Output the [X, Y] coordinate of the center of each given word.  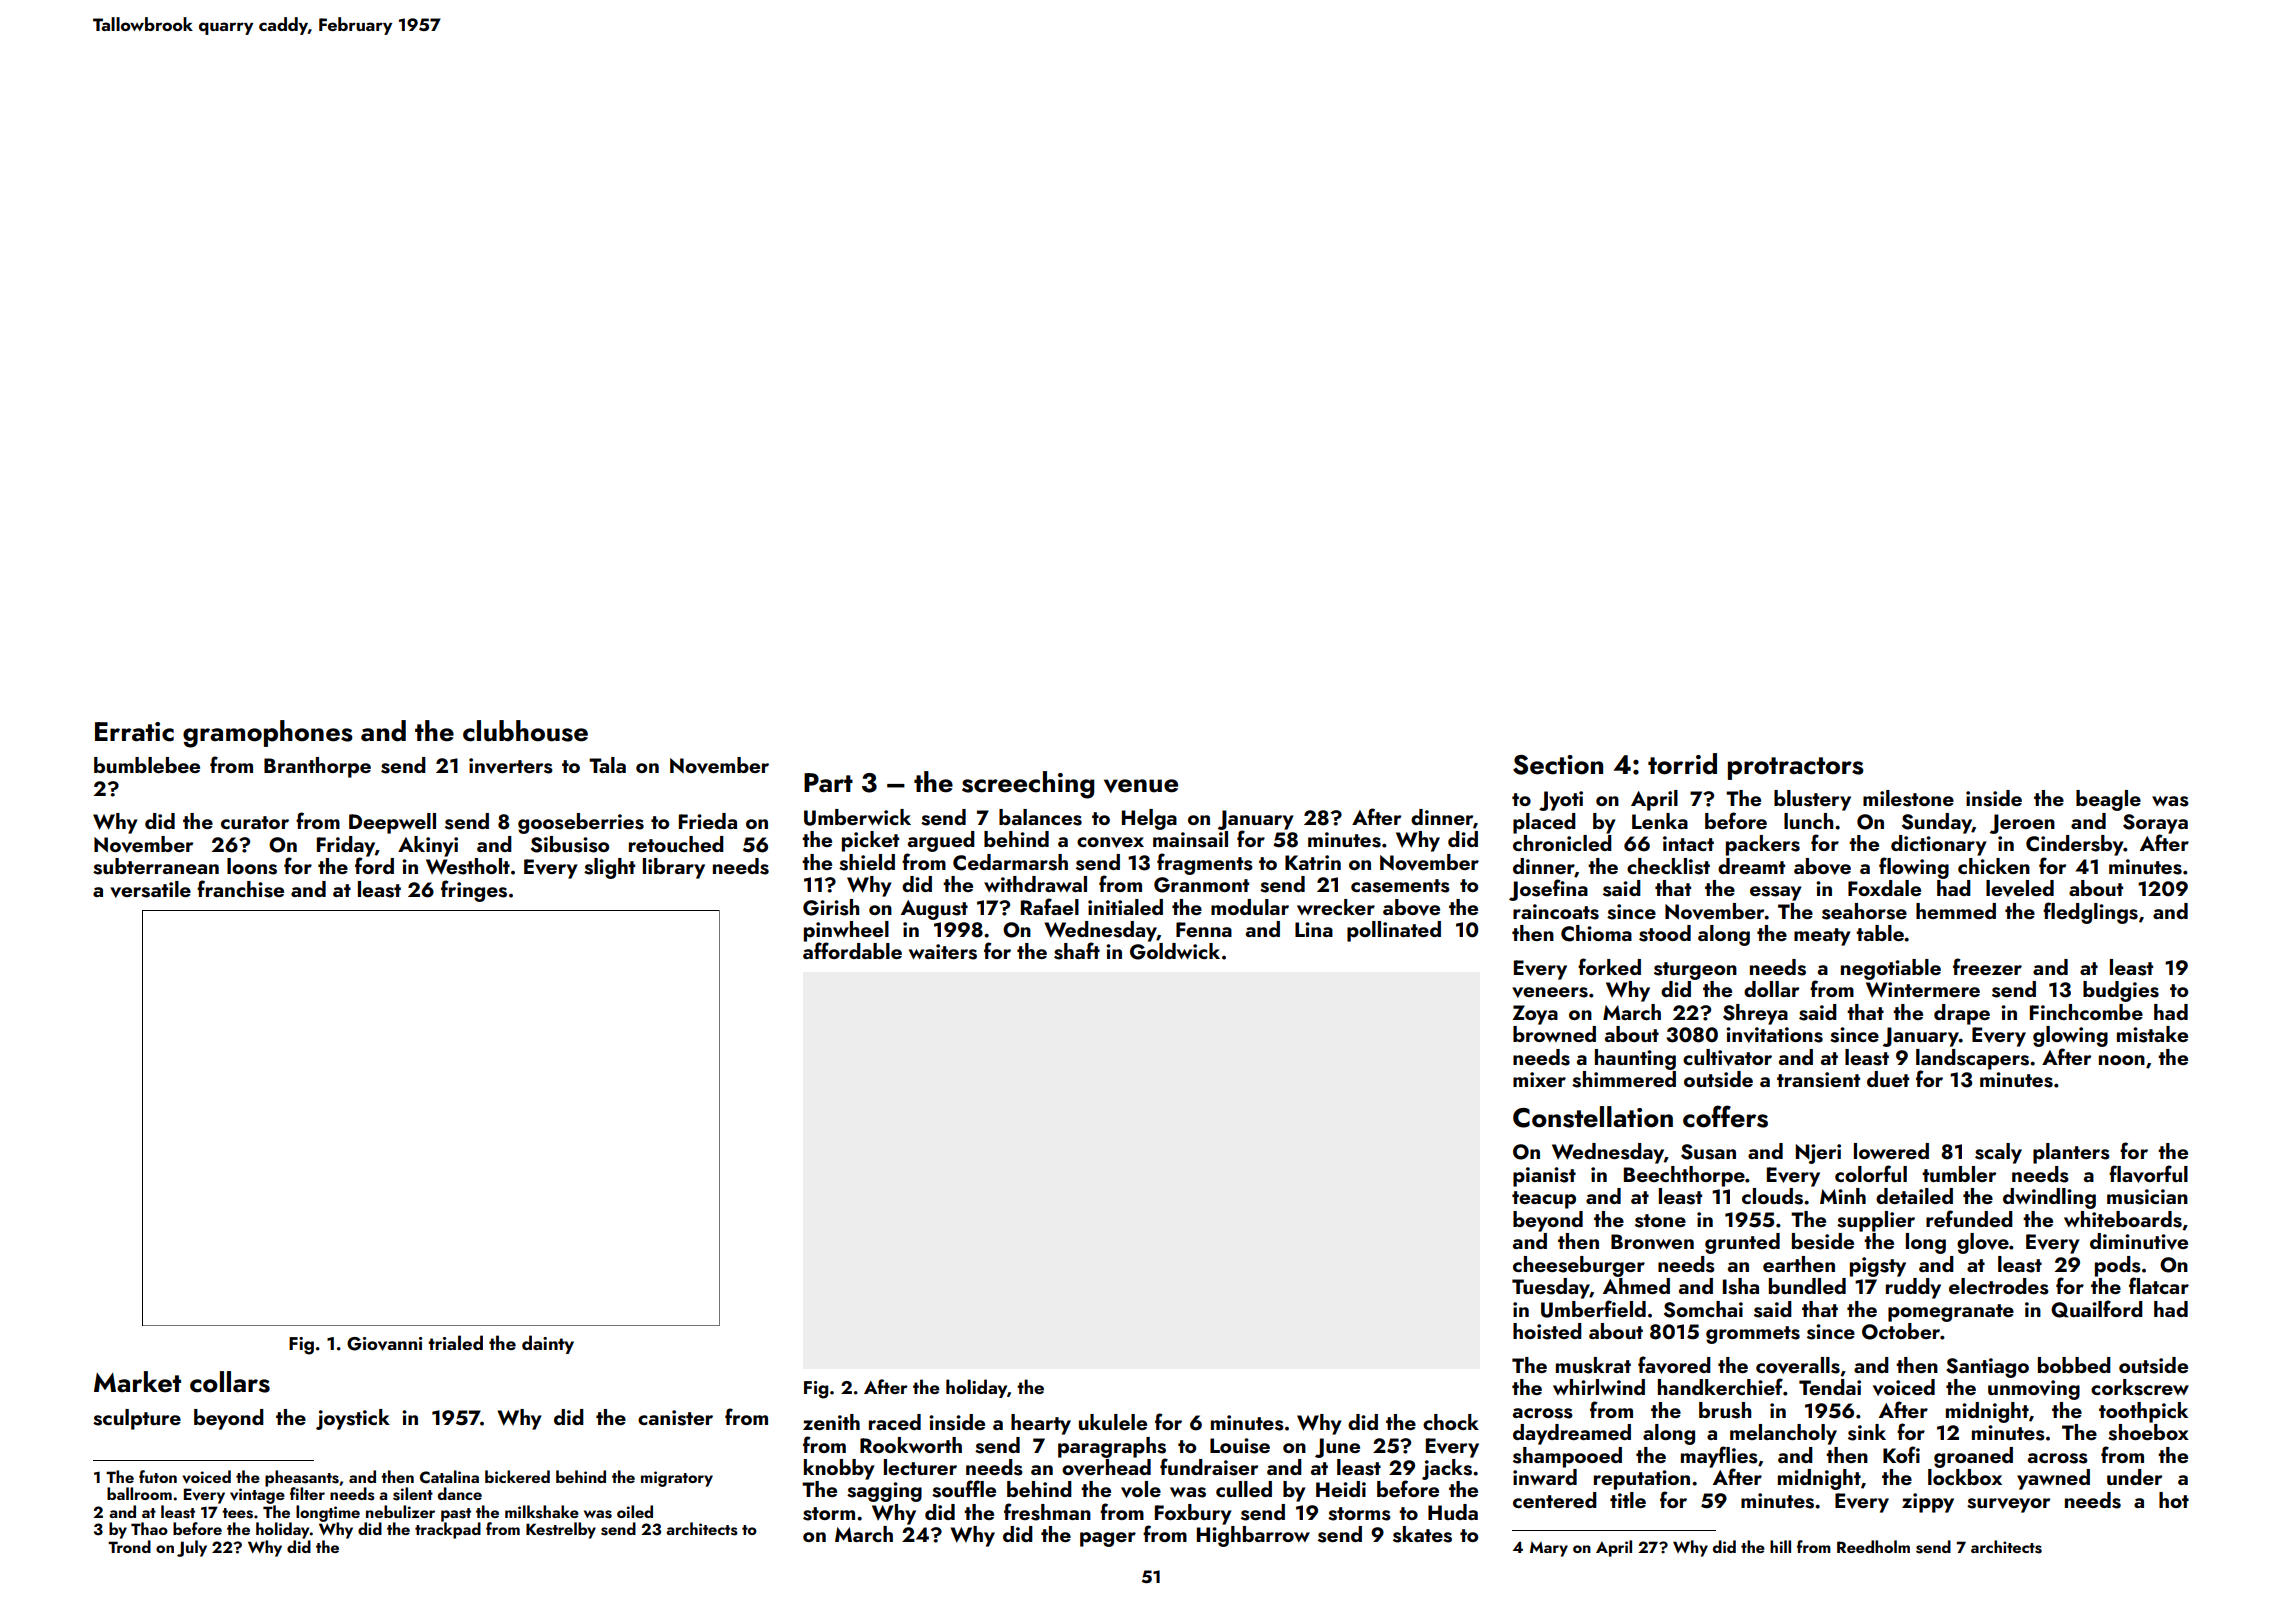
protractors [1796, 768]
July [192, 1548]
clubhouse [525, 731]
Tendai [1830, 1387]
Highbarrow [1253, 1536]
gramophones [268, 734]
